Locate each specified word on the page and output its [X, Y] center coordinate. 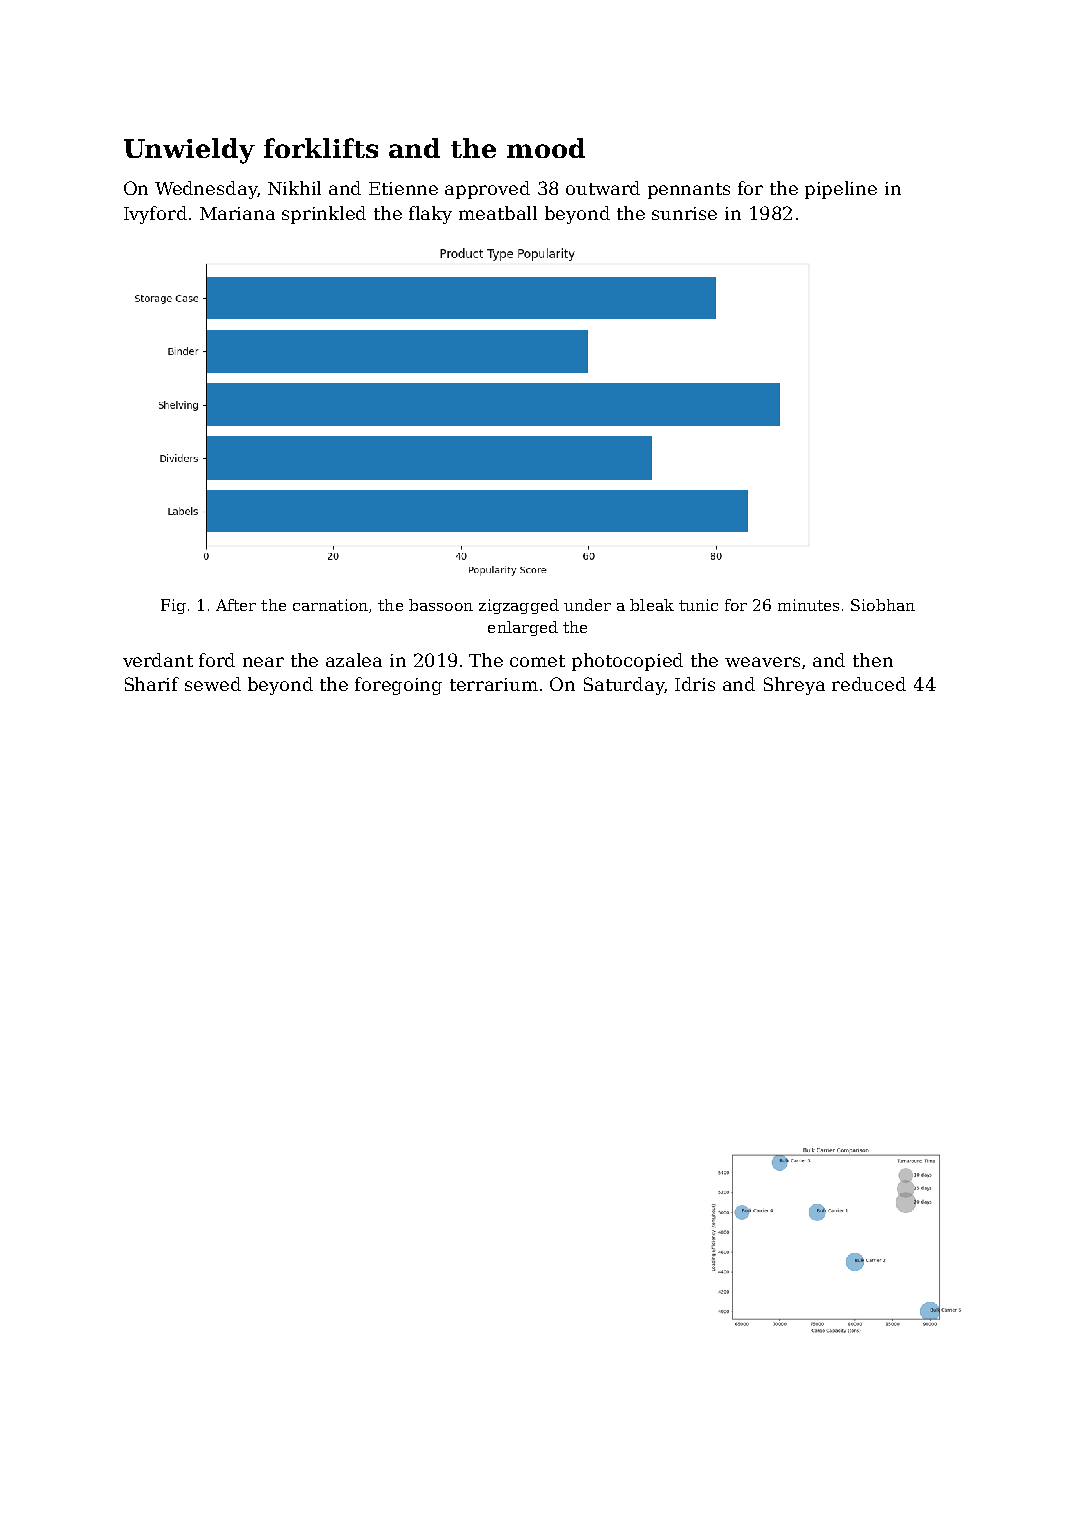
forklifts [321, 148]
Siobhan [883, 605]
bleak [652, 605]
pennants [689, 191]
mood [546, 148]
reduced [869, 684]
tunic [698, 605]
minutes [808, 605]
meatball [498, 213]
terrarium [494, 684]
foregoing [398, 686]
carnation [330, 605]
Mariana [237, 213]
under [587, 605]
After [236, 605]
